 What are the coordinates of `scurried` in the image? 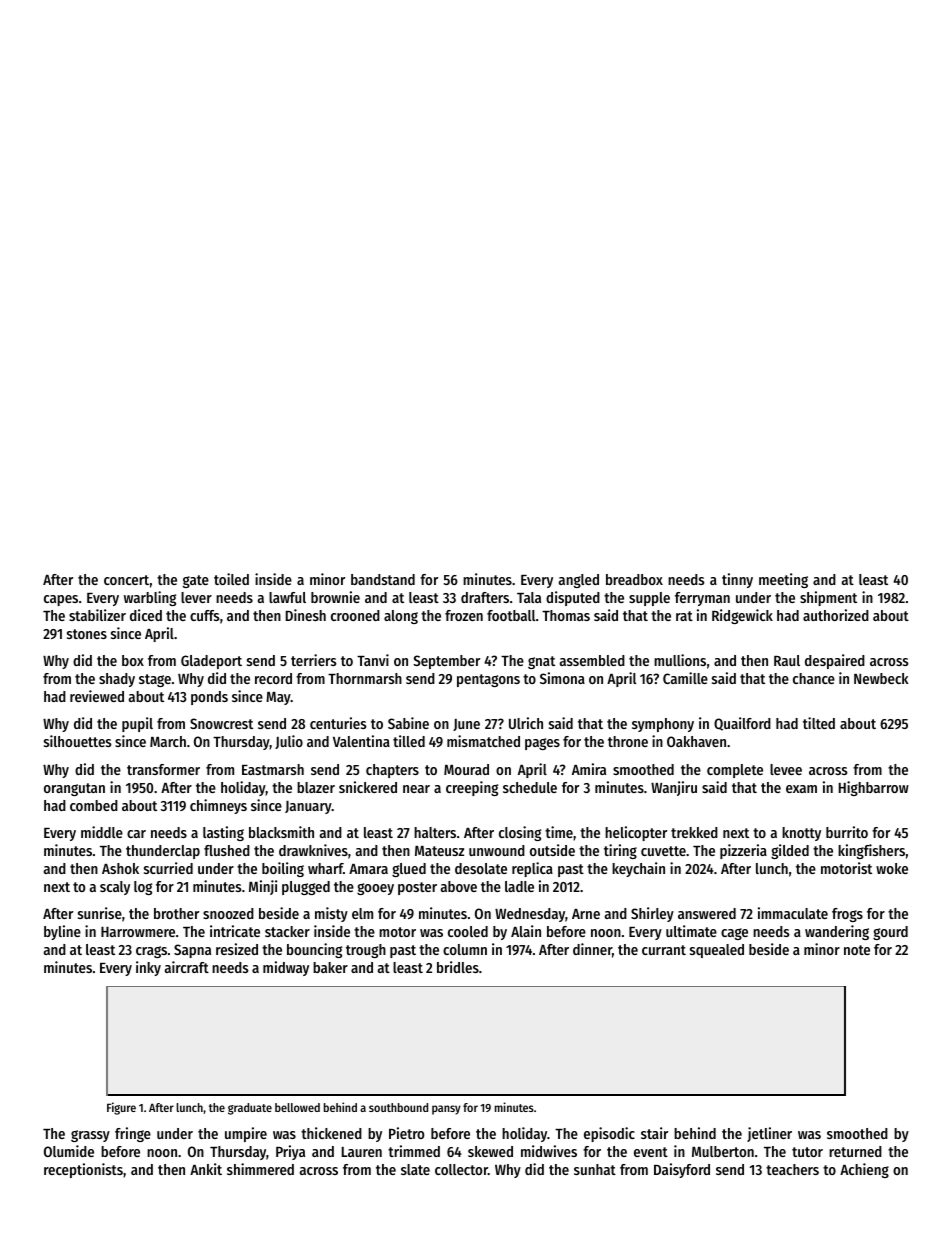 It's located at (168, 868).
